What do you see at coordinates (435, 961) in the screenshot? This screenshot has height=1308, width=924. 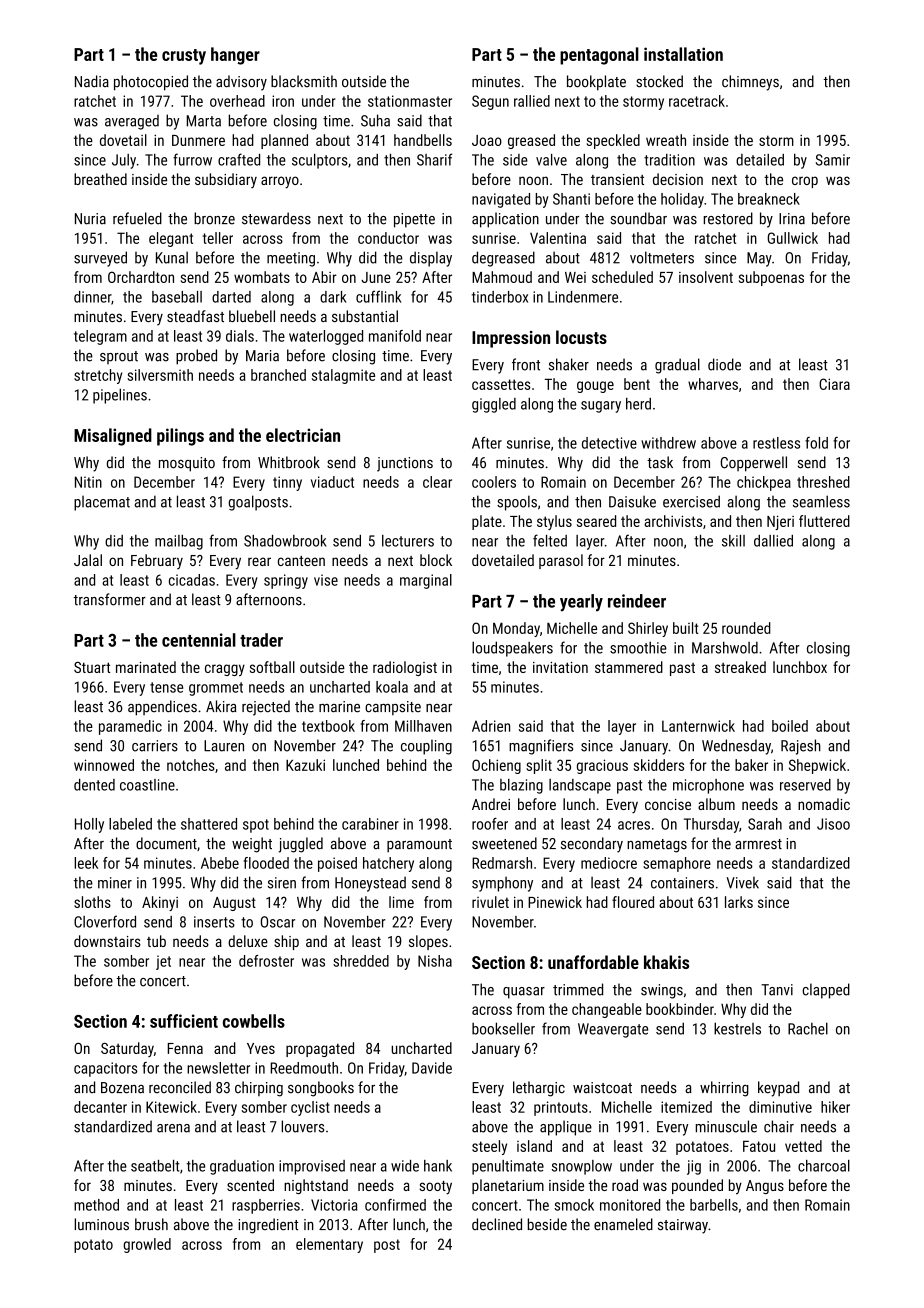 I see `Nisha` at bounding box center [435, 961].
